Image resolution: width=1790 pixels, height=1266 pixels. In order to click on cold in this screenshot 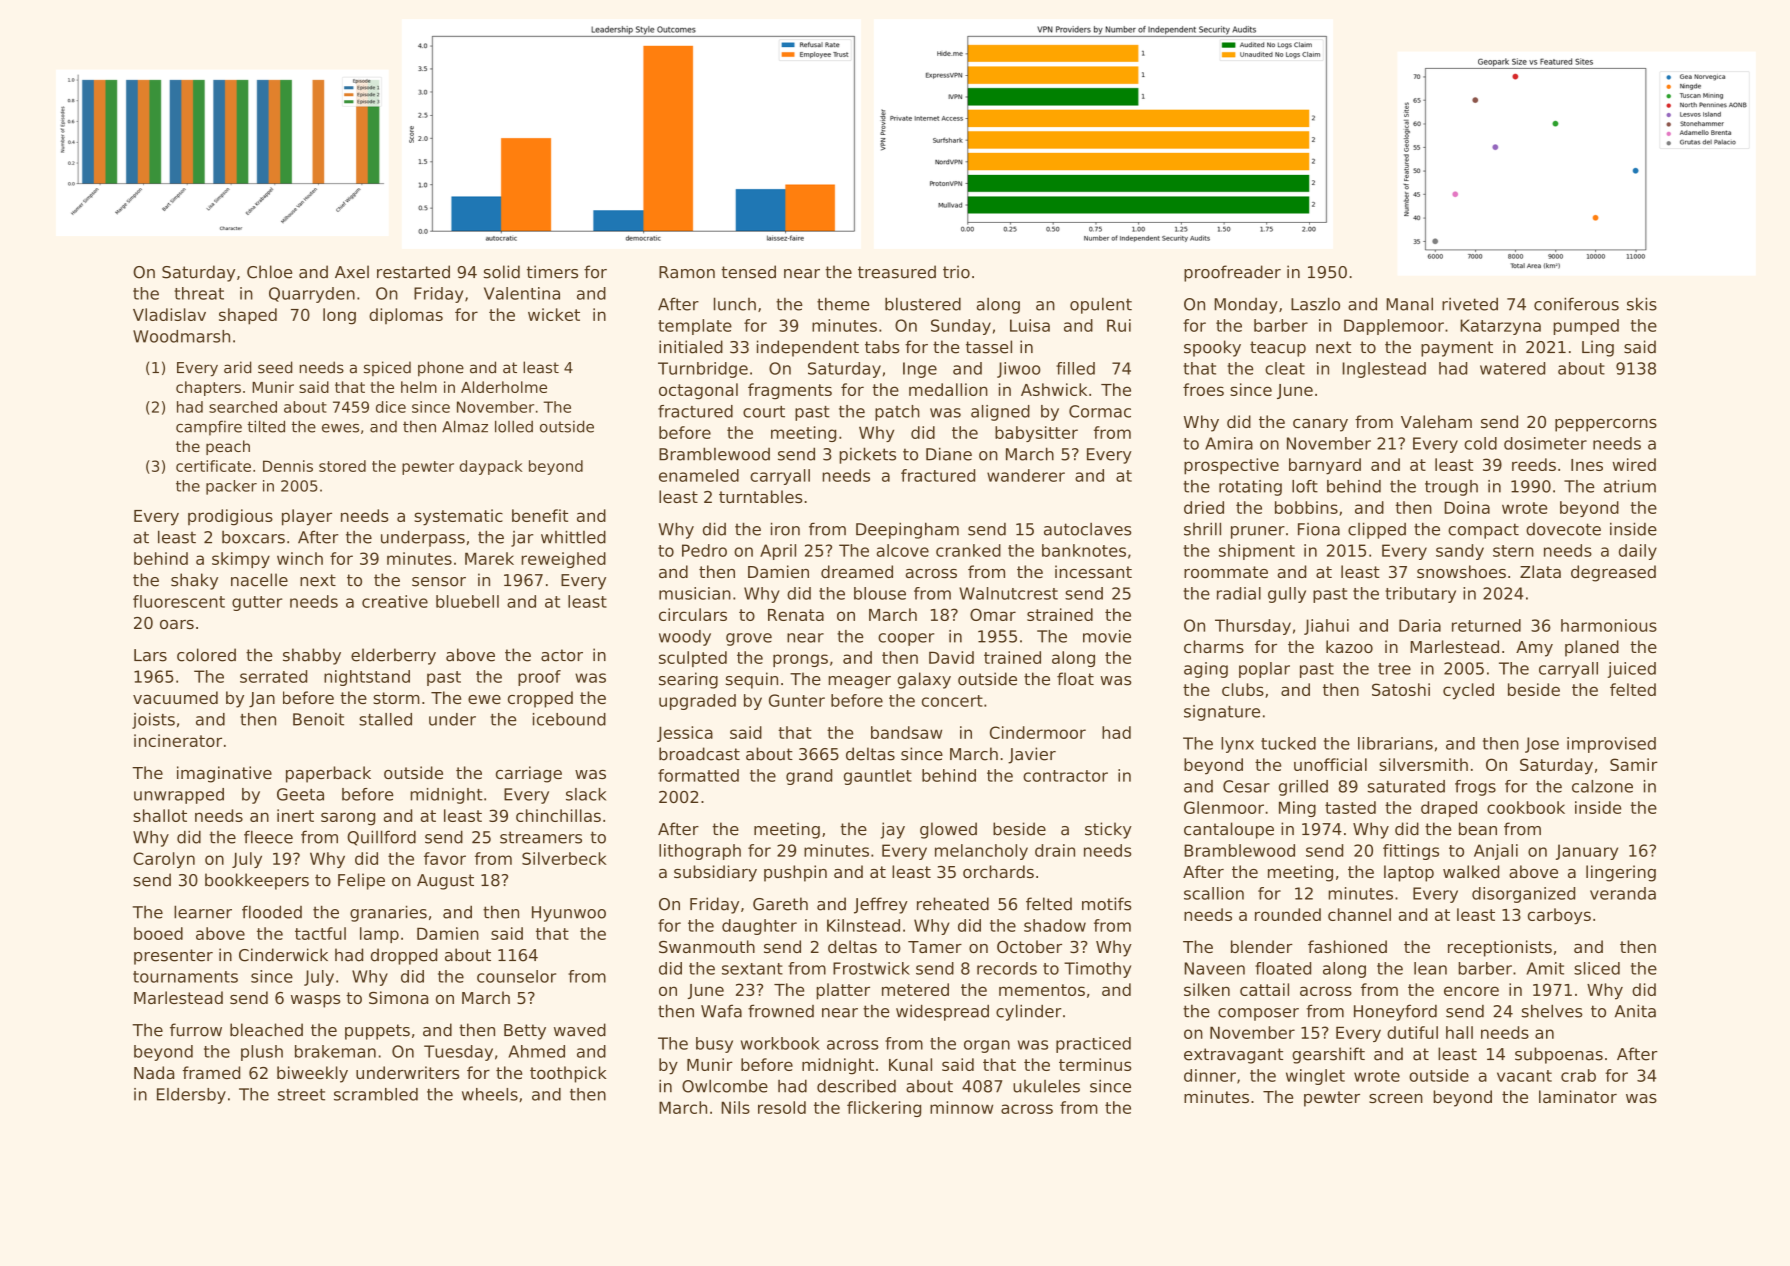, I will do `click(1480, 443)`.
